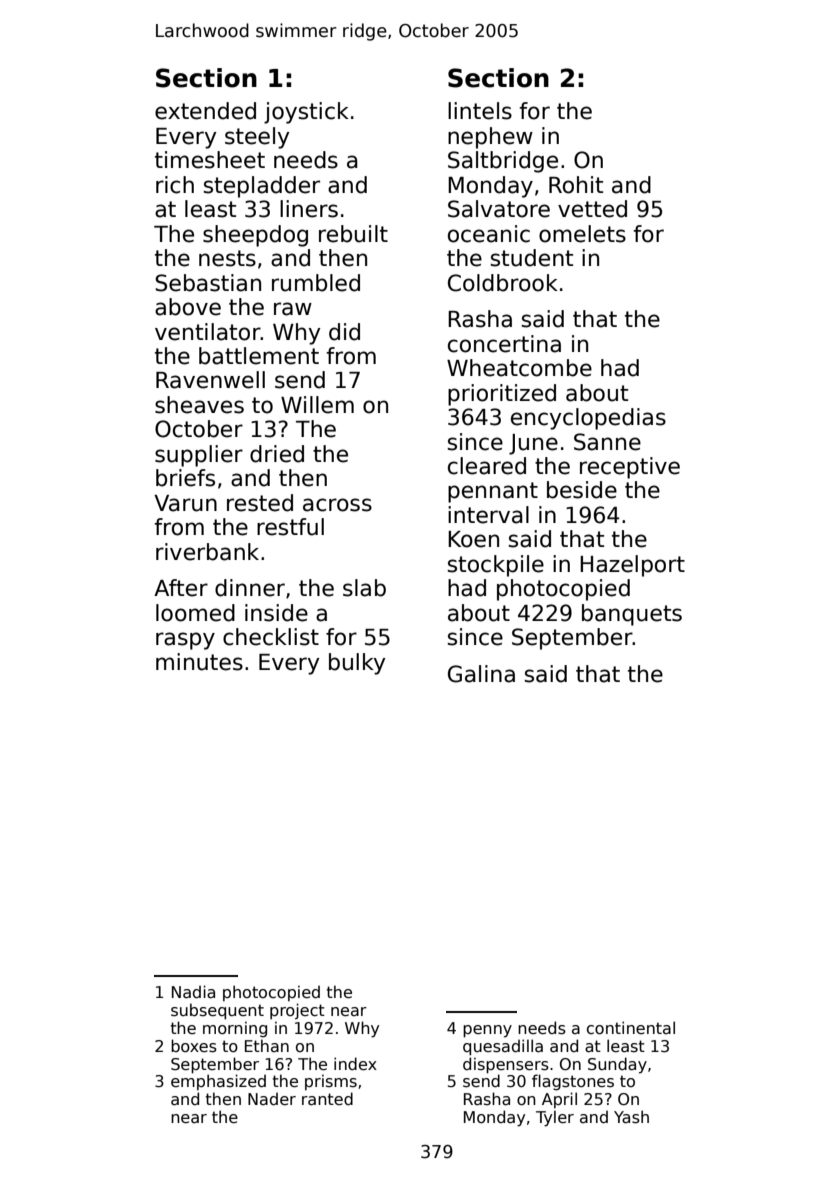 The height and width of the image is (1192, 840). What do you see at coordinates (480, 111) in the image?
I see `lintels` at bounding box center [480, 111].
